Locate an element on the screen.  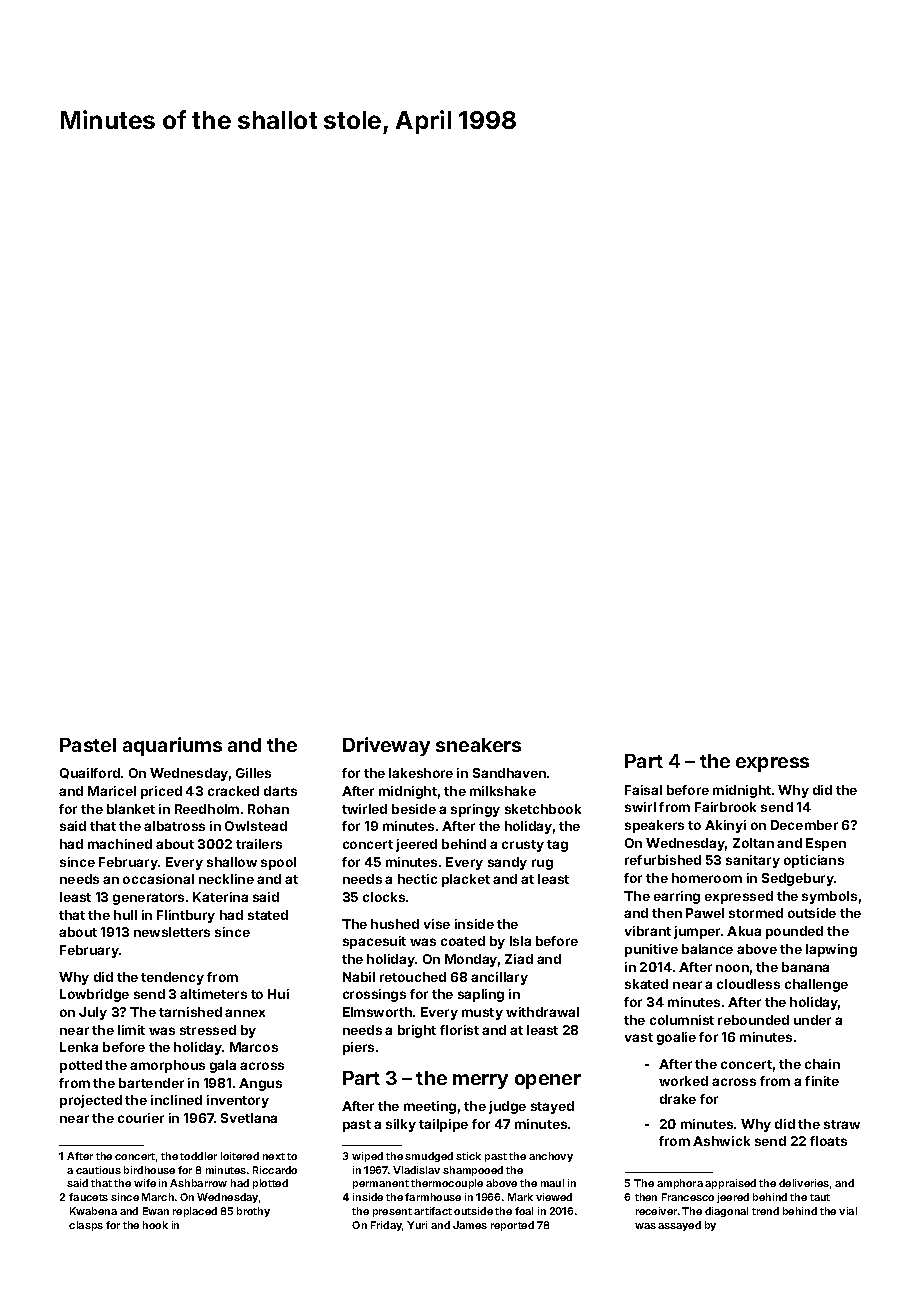
straw is located at coordinates (842, 1124).
